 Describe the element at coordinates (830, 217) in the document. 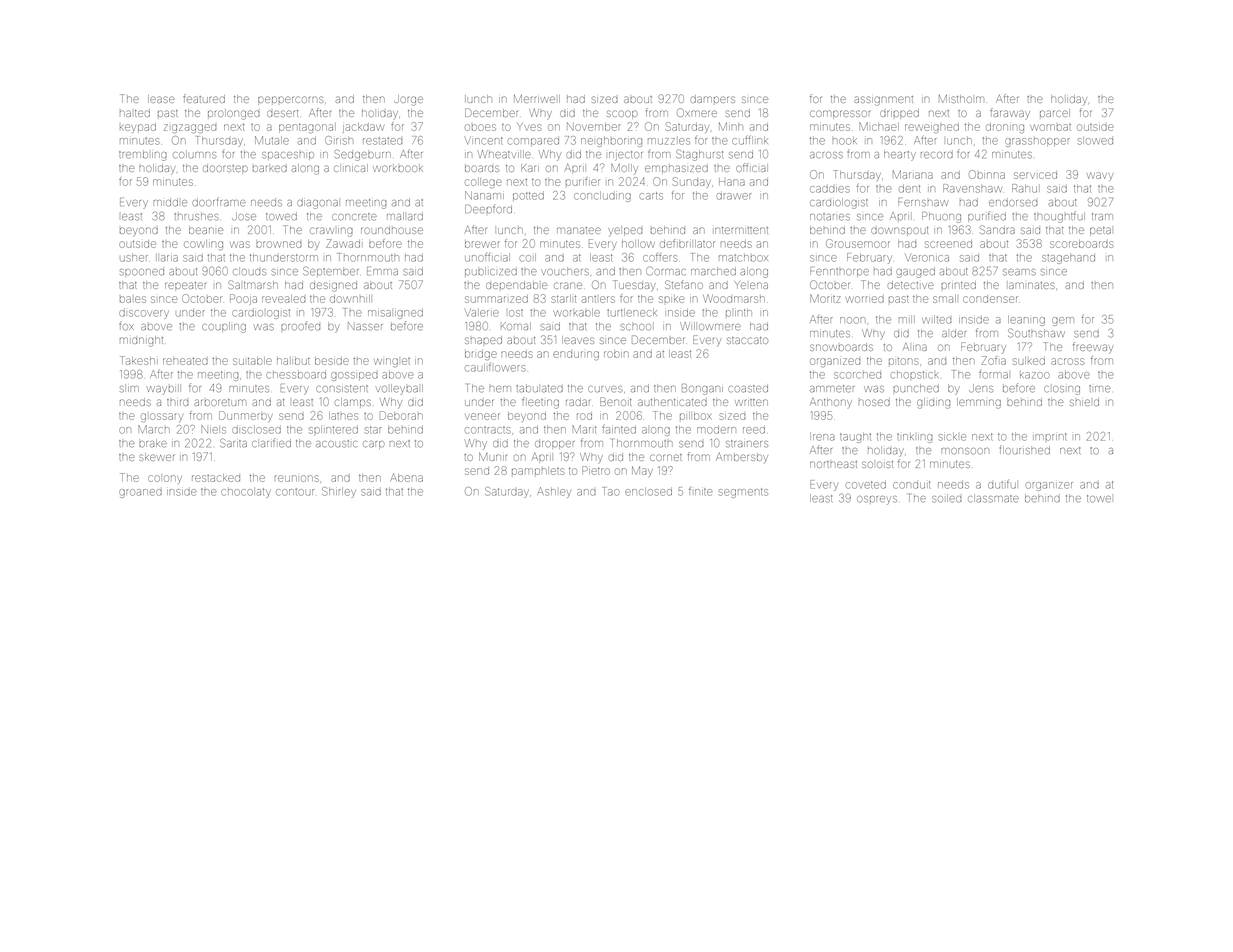

I see `notaries` at that location.
